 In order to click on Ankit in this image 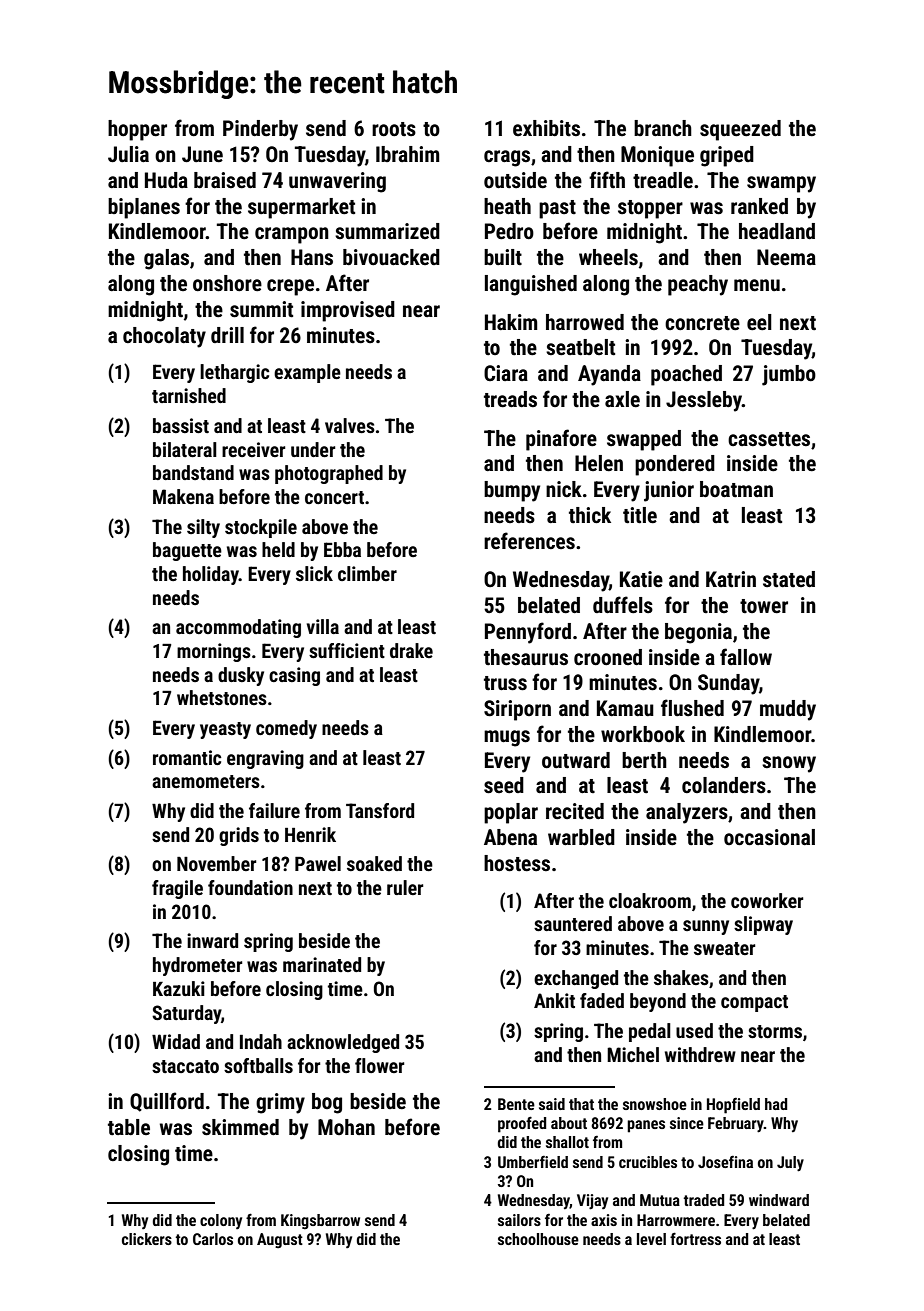, I will do `click(554, 1000)`.
